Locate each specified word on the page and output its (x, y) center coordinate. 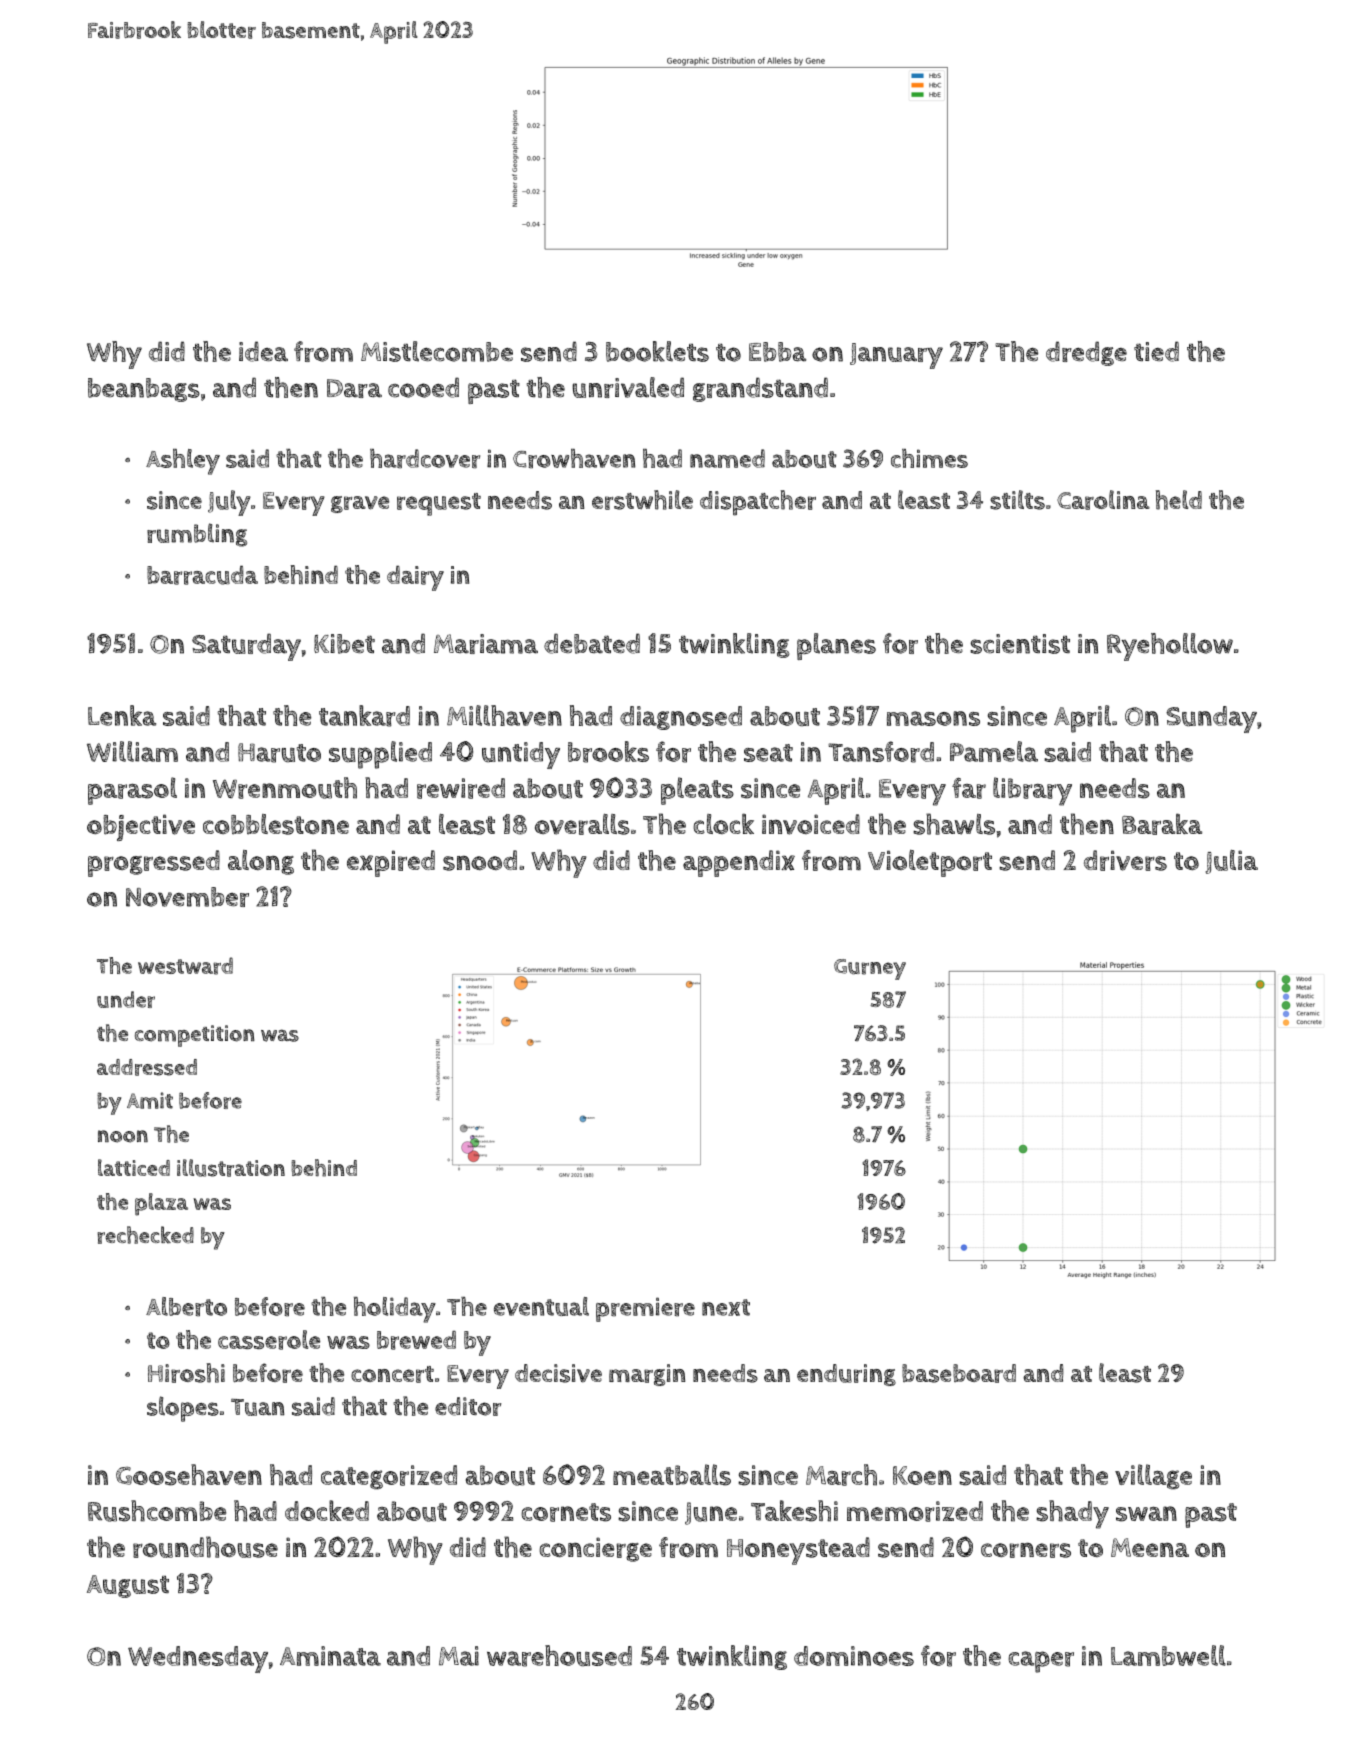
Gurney (870, 969)
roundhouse (205, 1547)
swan (1146, 1514)
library (1032, 791)
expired (391, 863)
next (726, 1307)
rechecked (145, 1235)
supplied (380, 755)
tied (1156, 351)
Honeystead (798, 1551)
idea (263, 351)
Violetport (930, 863)
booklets (657, 351)
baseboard (959, 1373)
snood (480, 860)
